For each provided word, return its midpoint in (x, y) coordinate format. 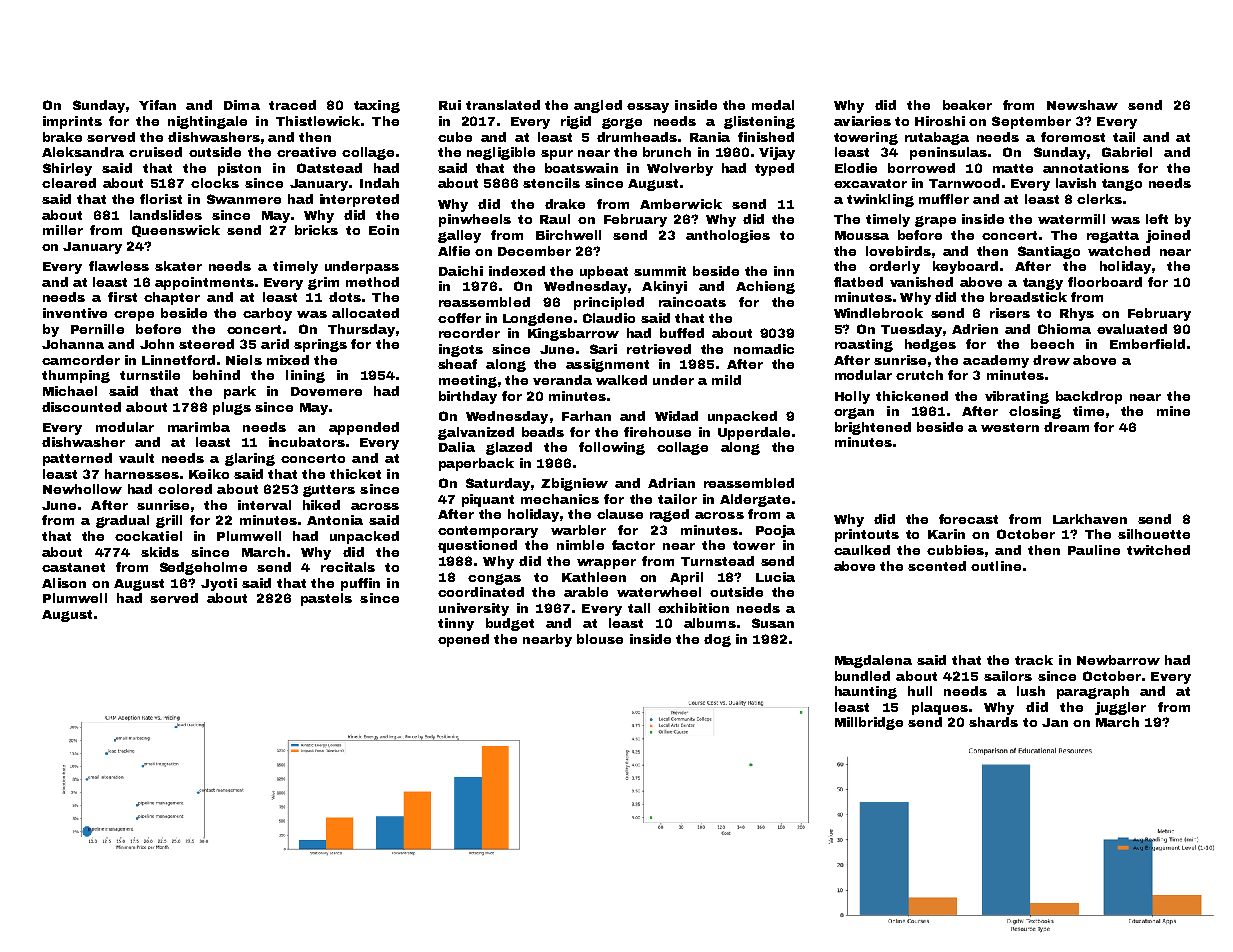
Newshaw (1082, 105)
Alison (64, 583)
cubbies (955, 550)
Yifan (157, 105)
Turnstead (717, 561)
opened (463, 640)
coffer (459, 318)
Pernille (97, 329)
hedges (930, 345)
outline (996, 566)
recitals (348, 567)
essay (648, 108)
